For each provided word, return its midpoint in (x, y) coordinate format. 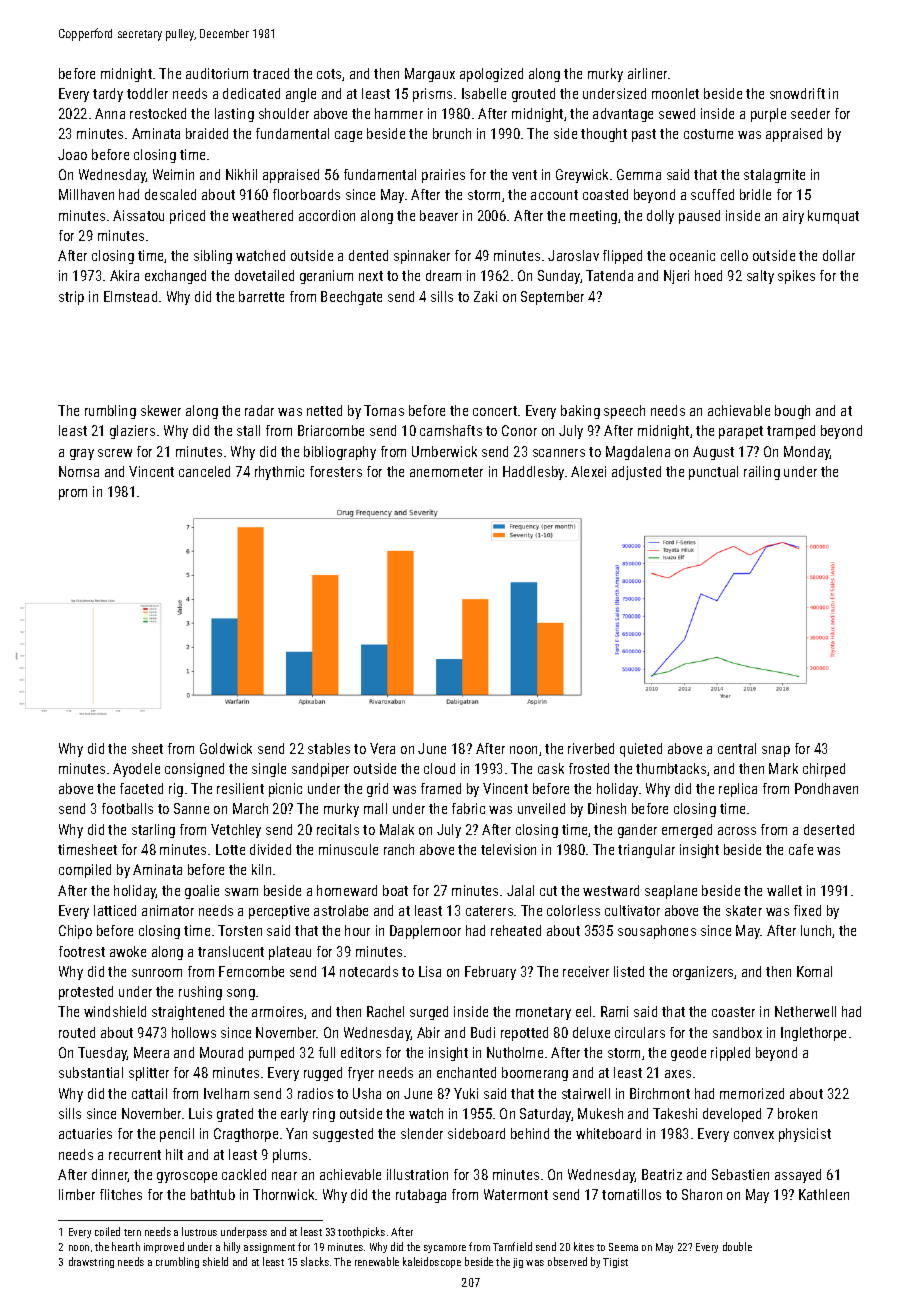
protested (86, 993)
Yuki (466, 1093)
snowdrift (797, 93)
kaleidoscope (432, 1262)
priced (187, 217)
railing (762, 473)
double (737, 1246)
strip (71, 298)
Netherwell (805, 1011)
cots (329, 74)
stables (329, 748)
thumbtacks (671, 768)
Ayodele (136, 770)
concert (495, 411)
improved (164, 1247)
